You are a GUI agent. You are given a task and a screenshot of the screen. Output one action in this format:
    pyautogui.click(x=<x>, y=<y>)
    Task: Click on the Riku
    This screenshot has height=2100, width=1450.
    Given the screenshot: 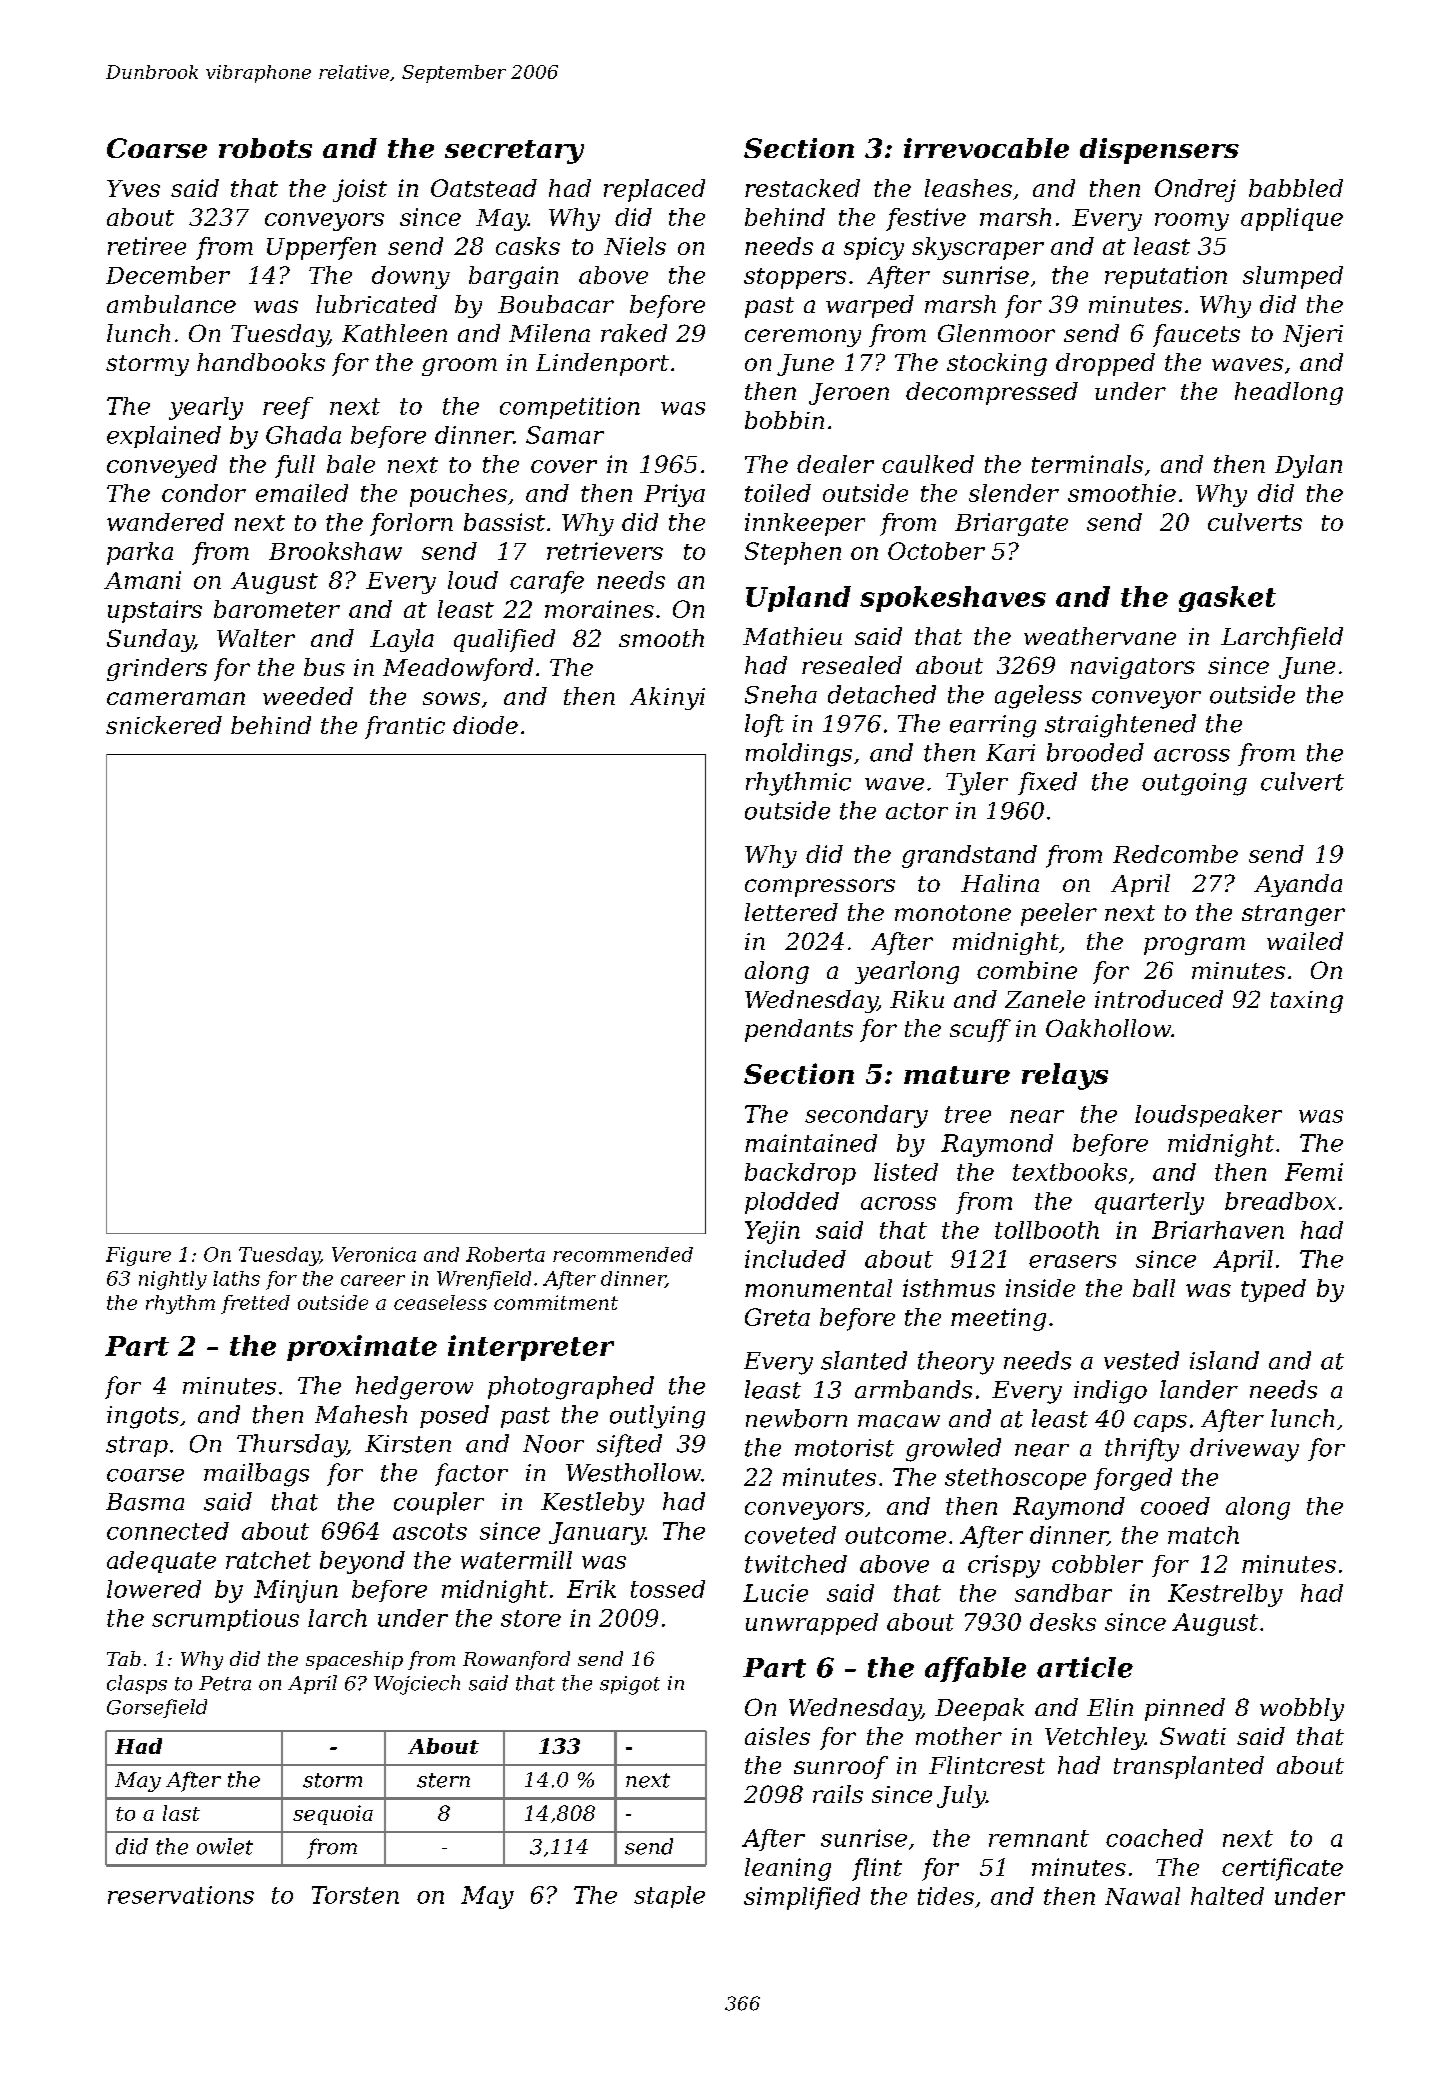 What is the action you would take?
    pyautogui.click(x=917, y=999)
